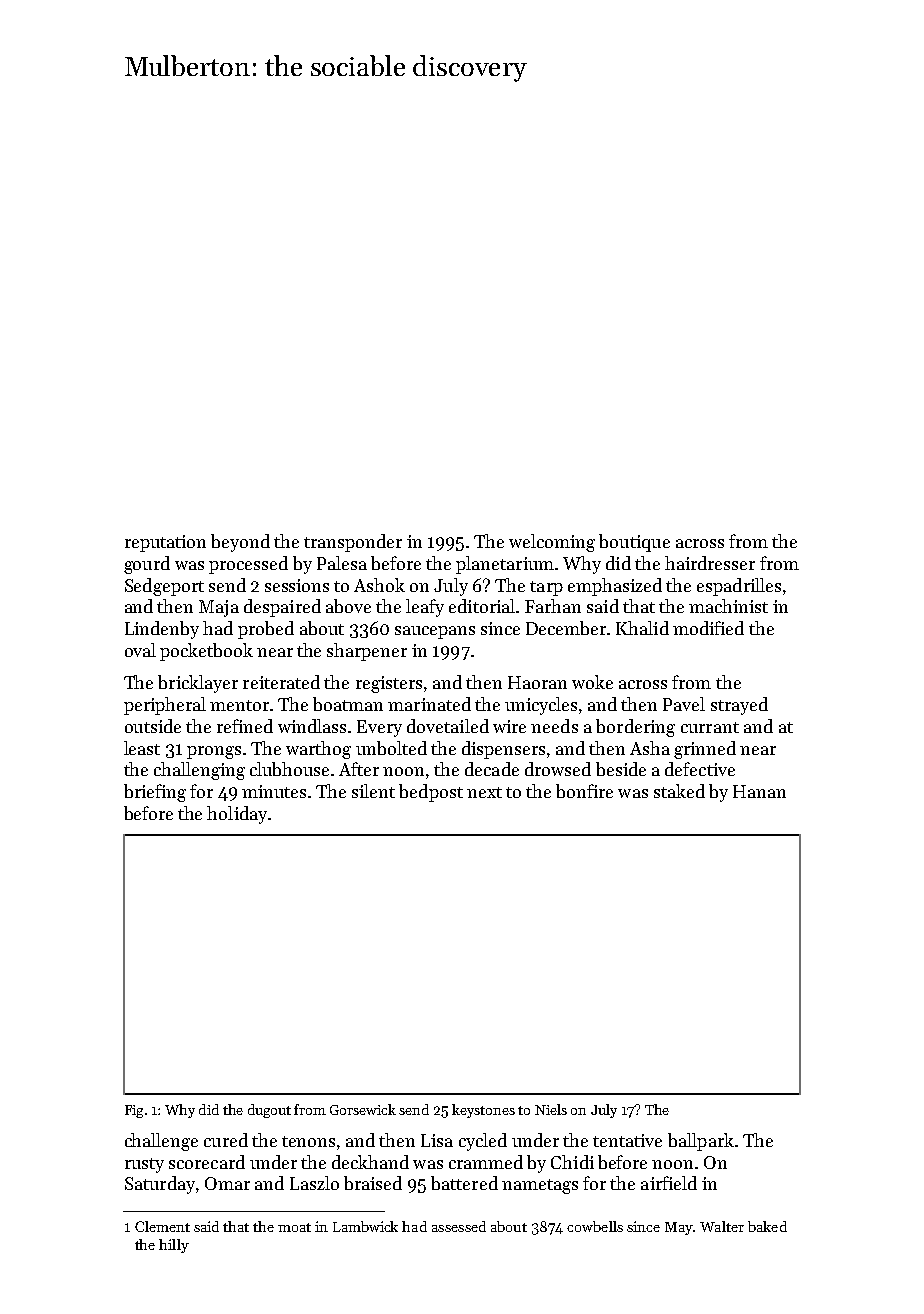 This screenshot has height=1314, width=924. What do you see at coordinates (373, 791) in the screenshot?
I see `silent` at bounding box center [373, 791].
